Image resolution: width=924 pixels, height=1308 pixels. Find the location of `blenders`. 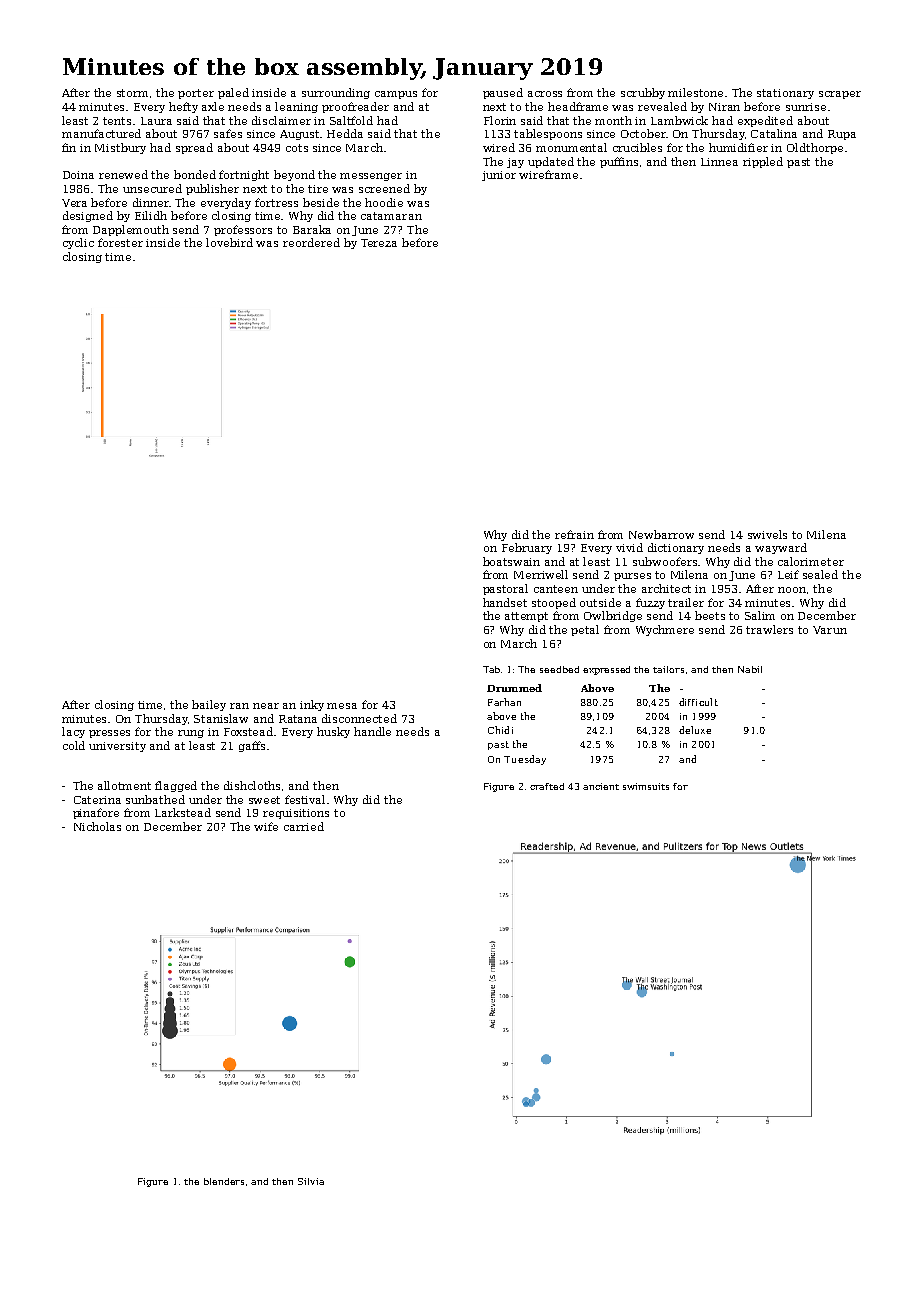

blenders is located at coordinates (224, 1181).
